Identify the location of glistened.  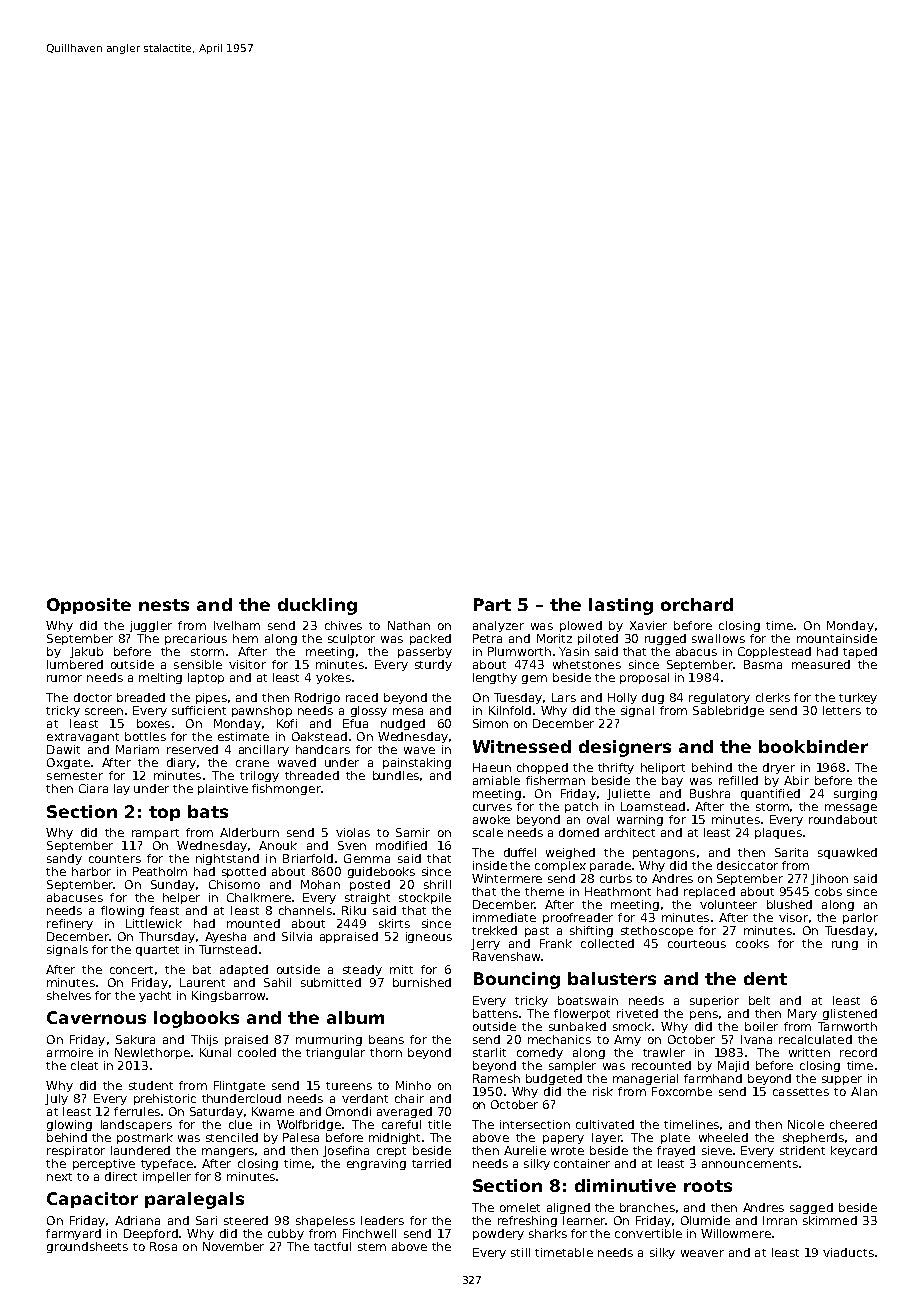
(850, 1014).
